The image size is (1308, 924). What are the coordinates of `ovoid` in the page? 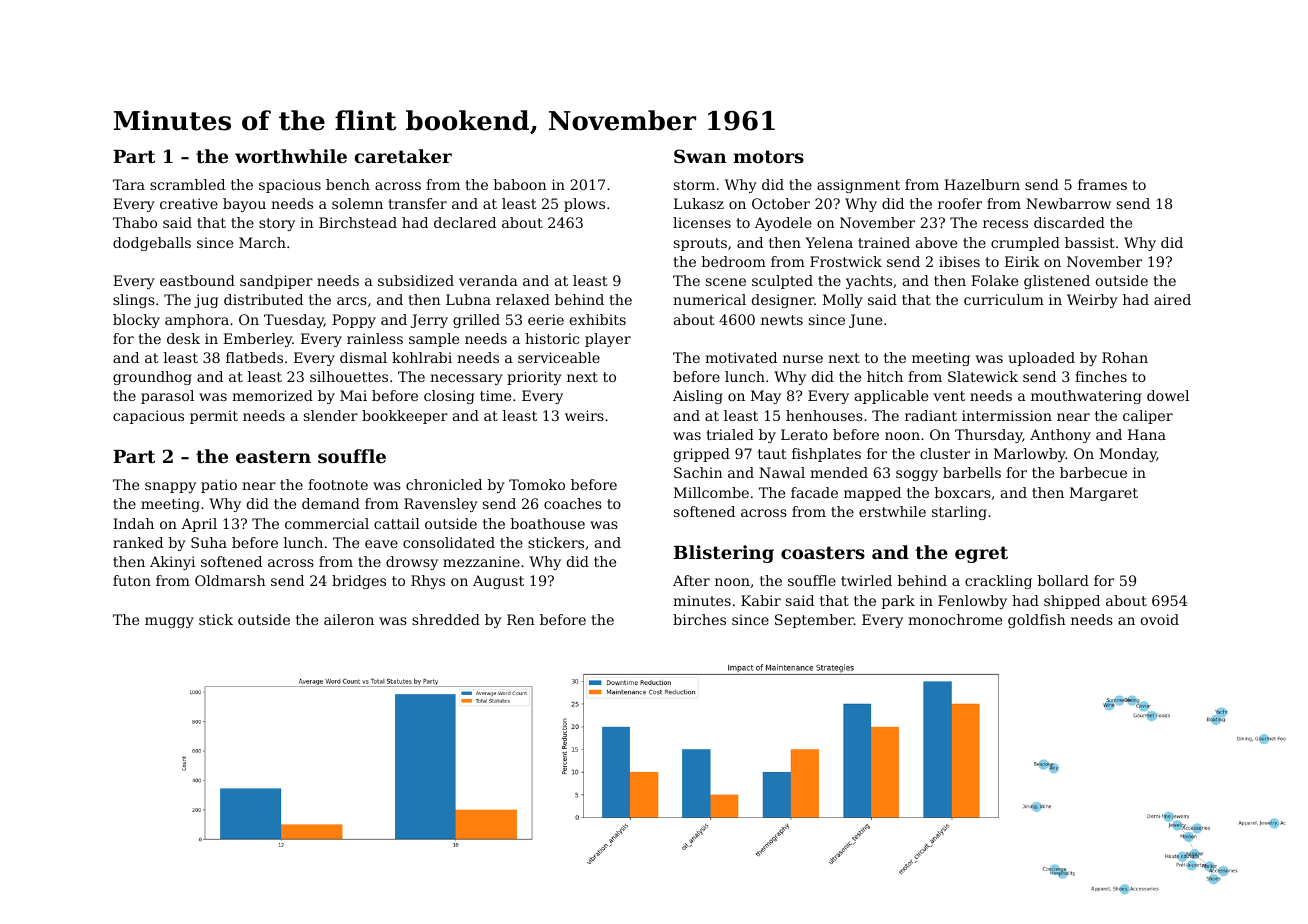 It's located at (1160, 619).
